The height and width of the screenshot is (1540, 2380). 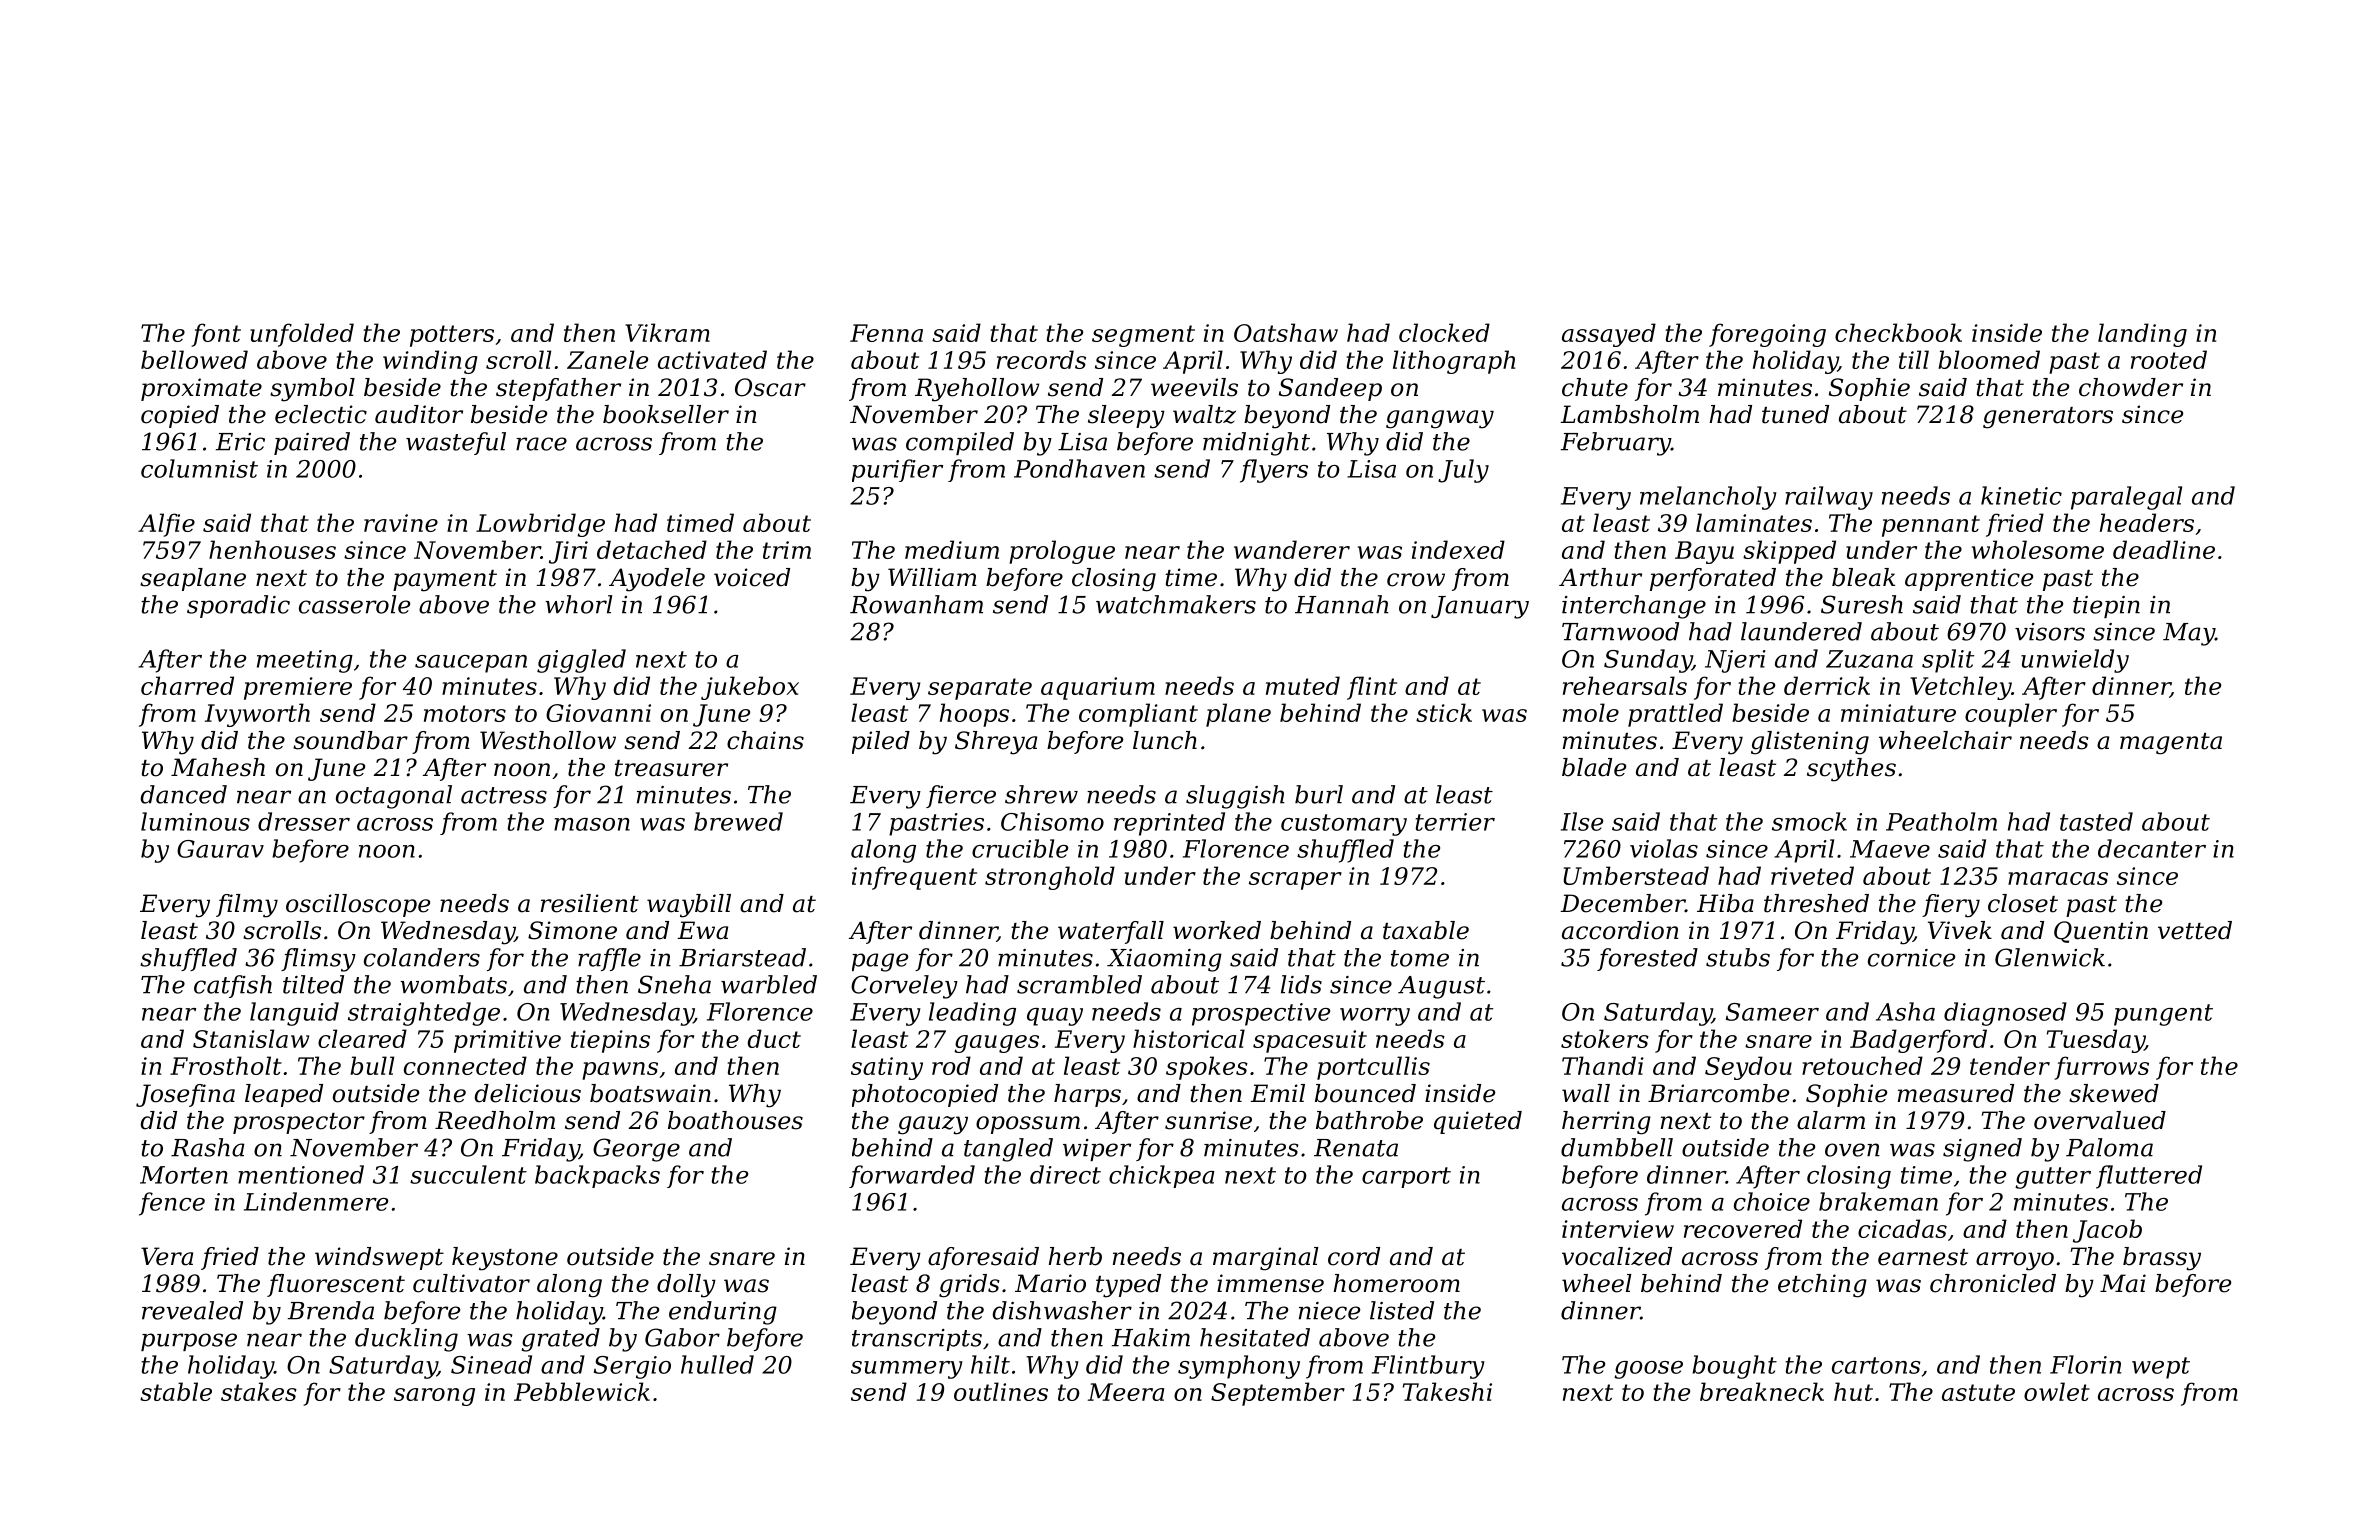 What do you see at coordinates (1617, 1256) in the screenshot?
I see `vocalized` at bounding box center [1617, 1256].
